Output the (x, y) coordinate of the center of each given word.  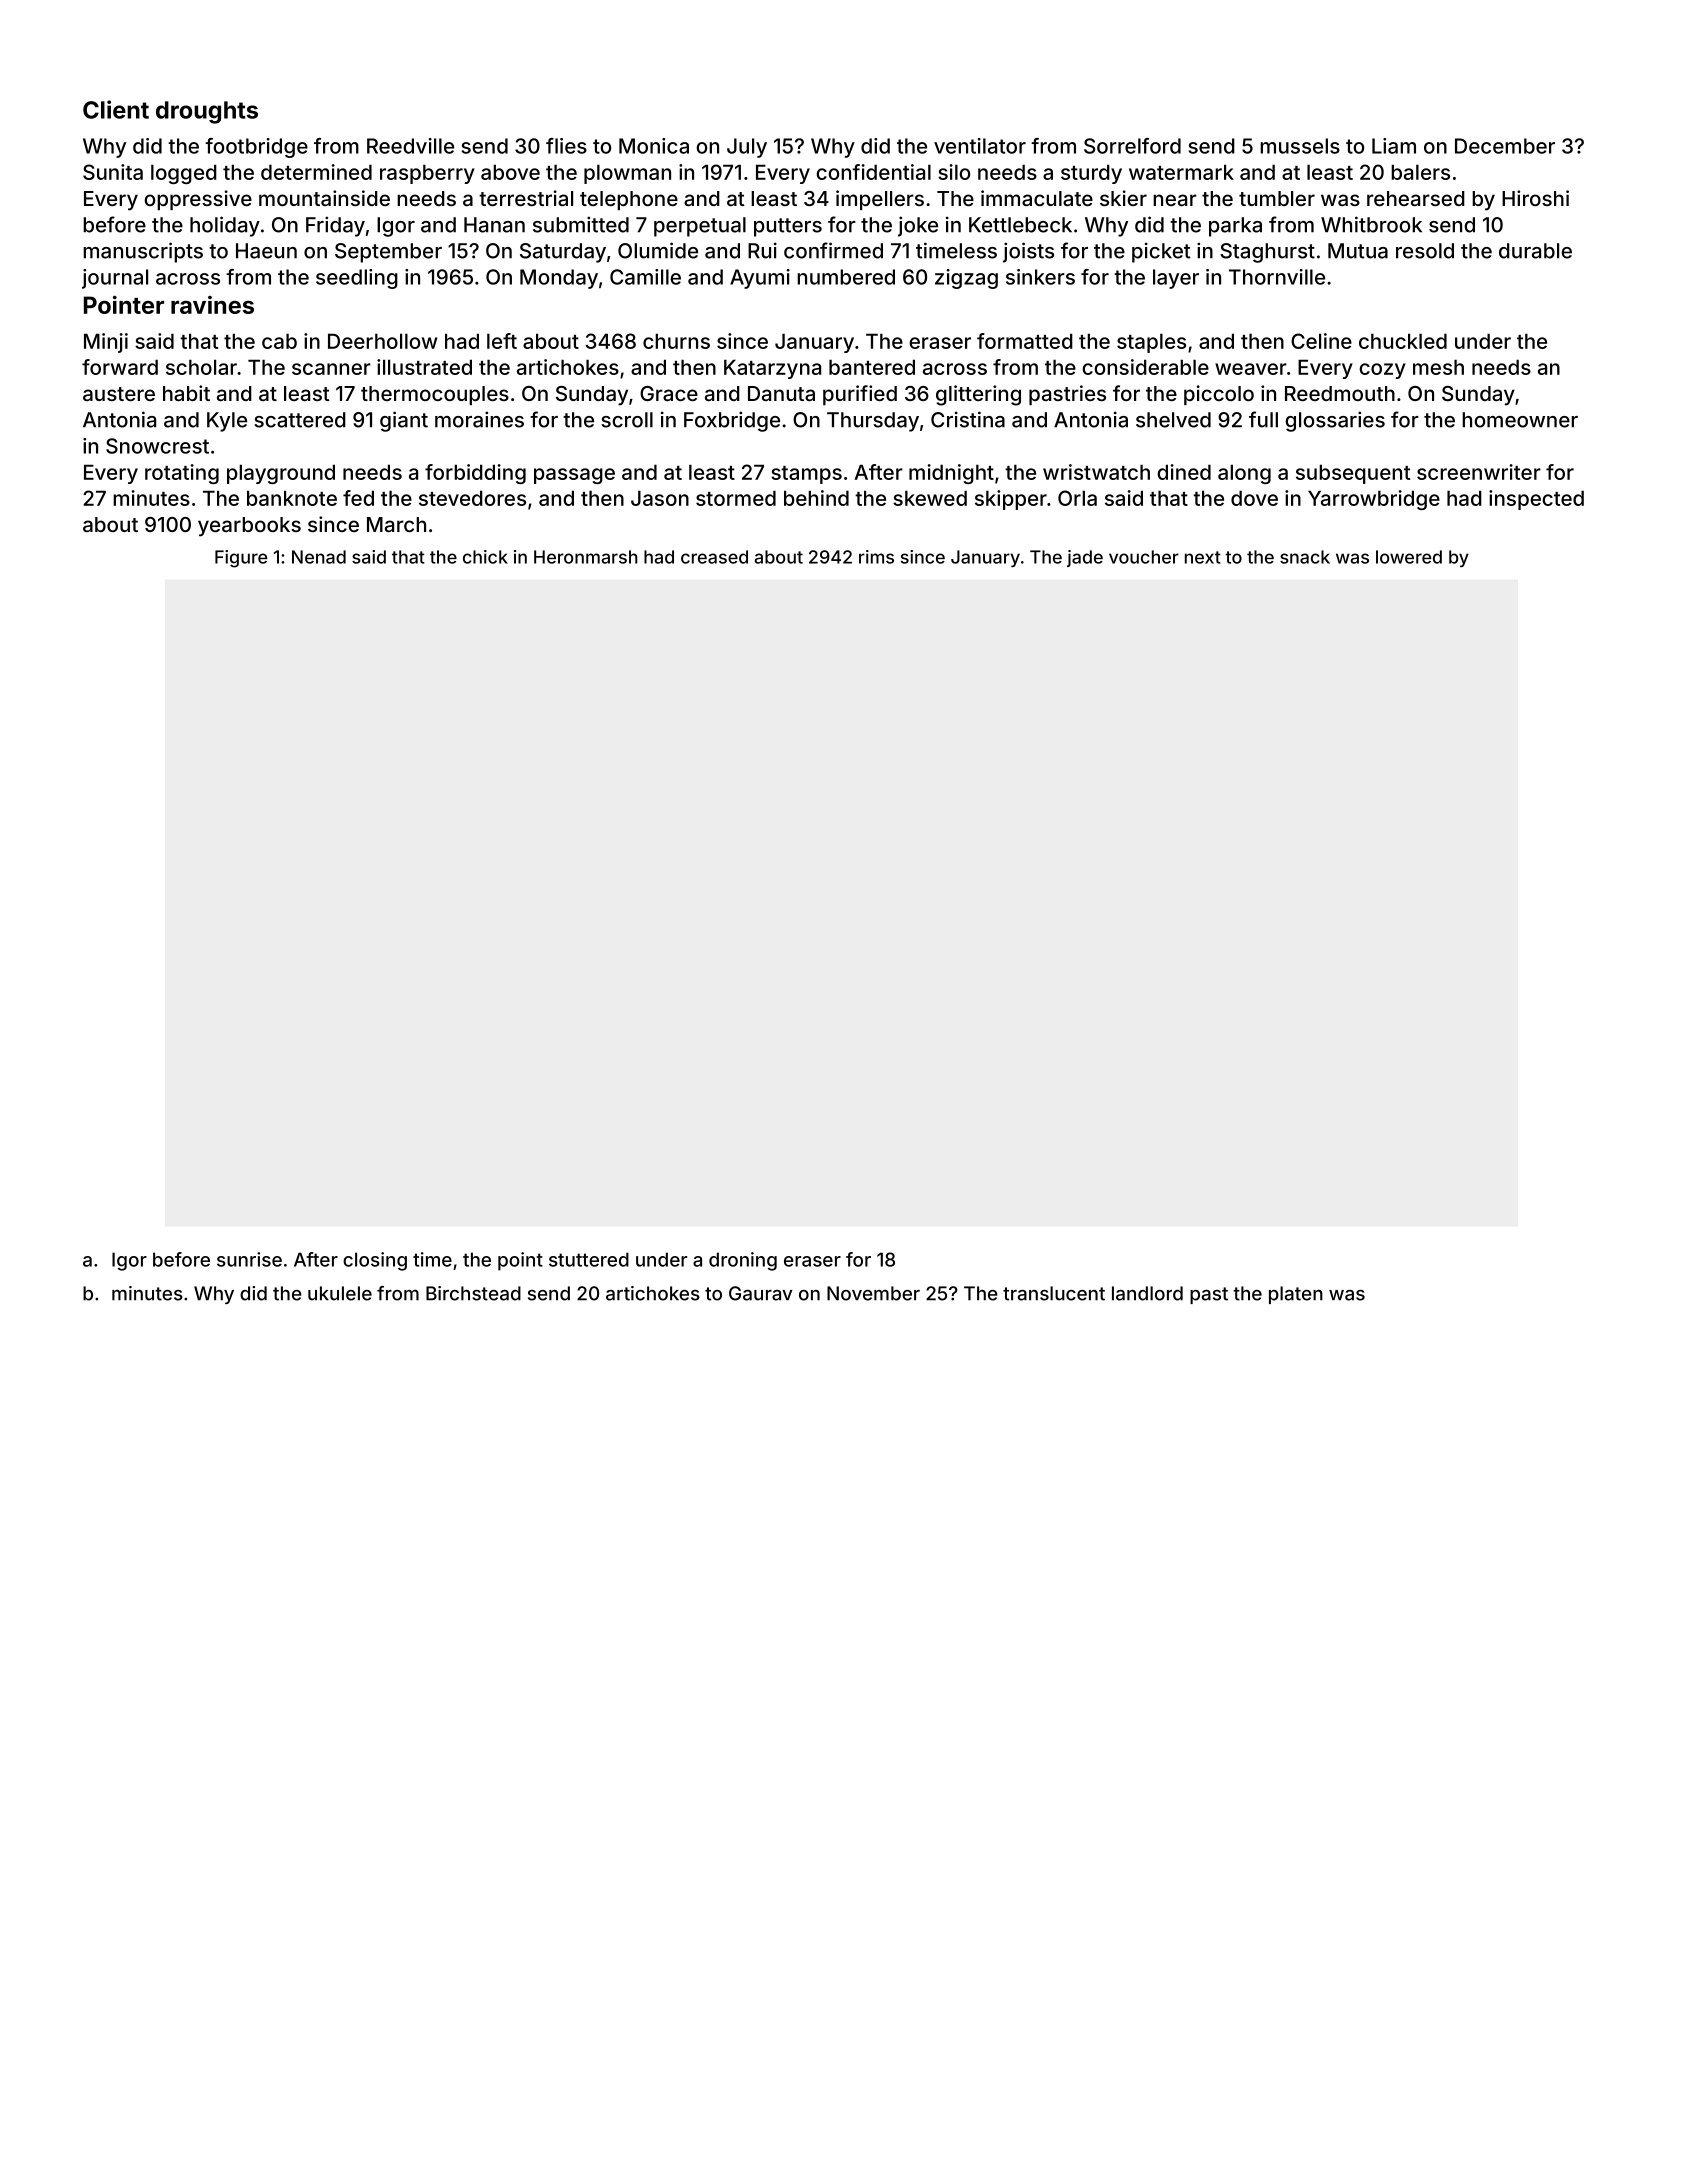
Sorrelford (1132, 146)
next (1203, 557)
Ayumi (760, 279)
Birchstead (473, 1293)
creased (714, 557)
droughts (207, 112)
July (747, 148)
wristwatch (1096, 472)
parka (1235, 227)
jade (1085, 558)
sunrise (249, 1259)
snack (1305, 557)
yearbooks (249, 527)
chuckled (1403, 341)
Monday (559, 279)
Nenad (319, 557)
